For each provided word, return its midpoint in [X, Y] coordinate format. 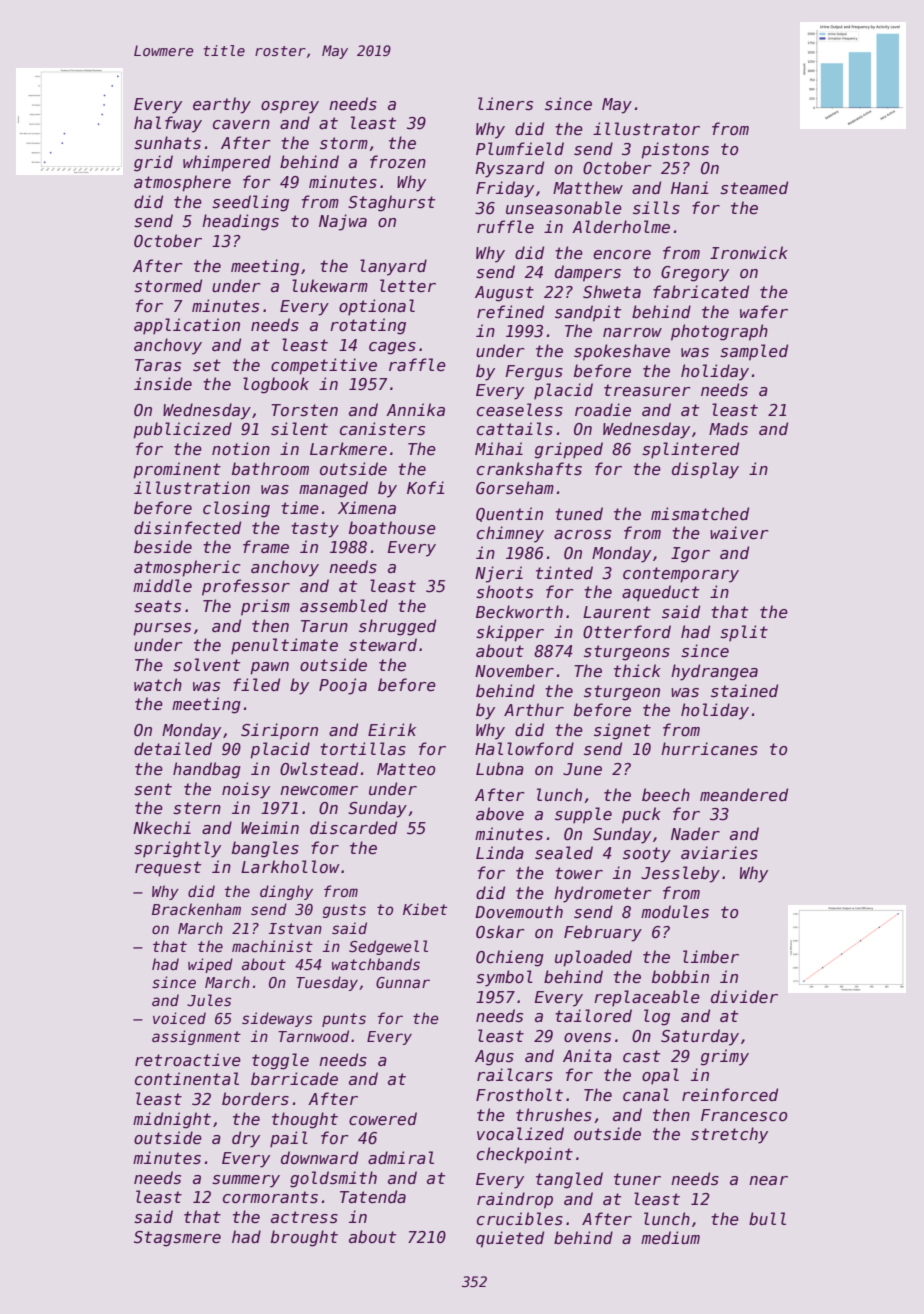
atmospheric [187, 568]
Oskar [500, 932]
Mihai [499, 448]
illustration [192, 488]
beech [666, 795]
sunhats [167, 143]
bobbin [680, 976]
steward [383, 644]
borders [255, 1098]
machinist [272, 946]
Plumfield [520, 149]
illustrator [646, 128]
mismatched [700, 514]
